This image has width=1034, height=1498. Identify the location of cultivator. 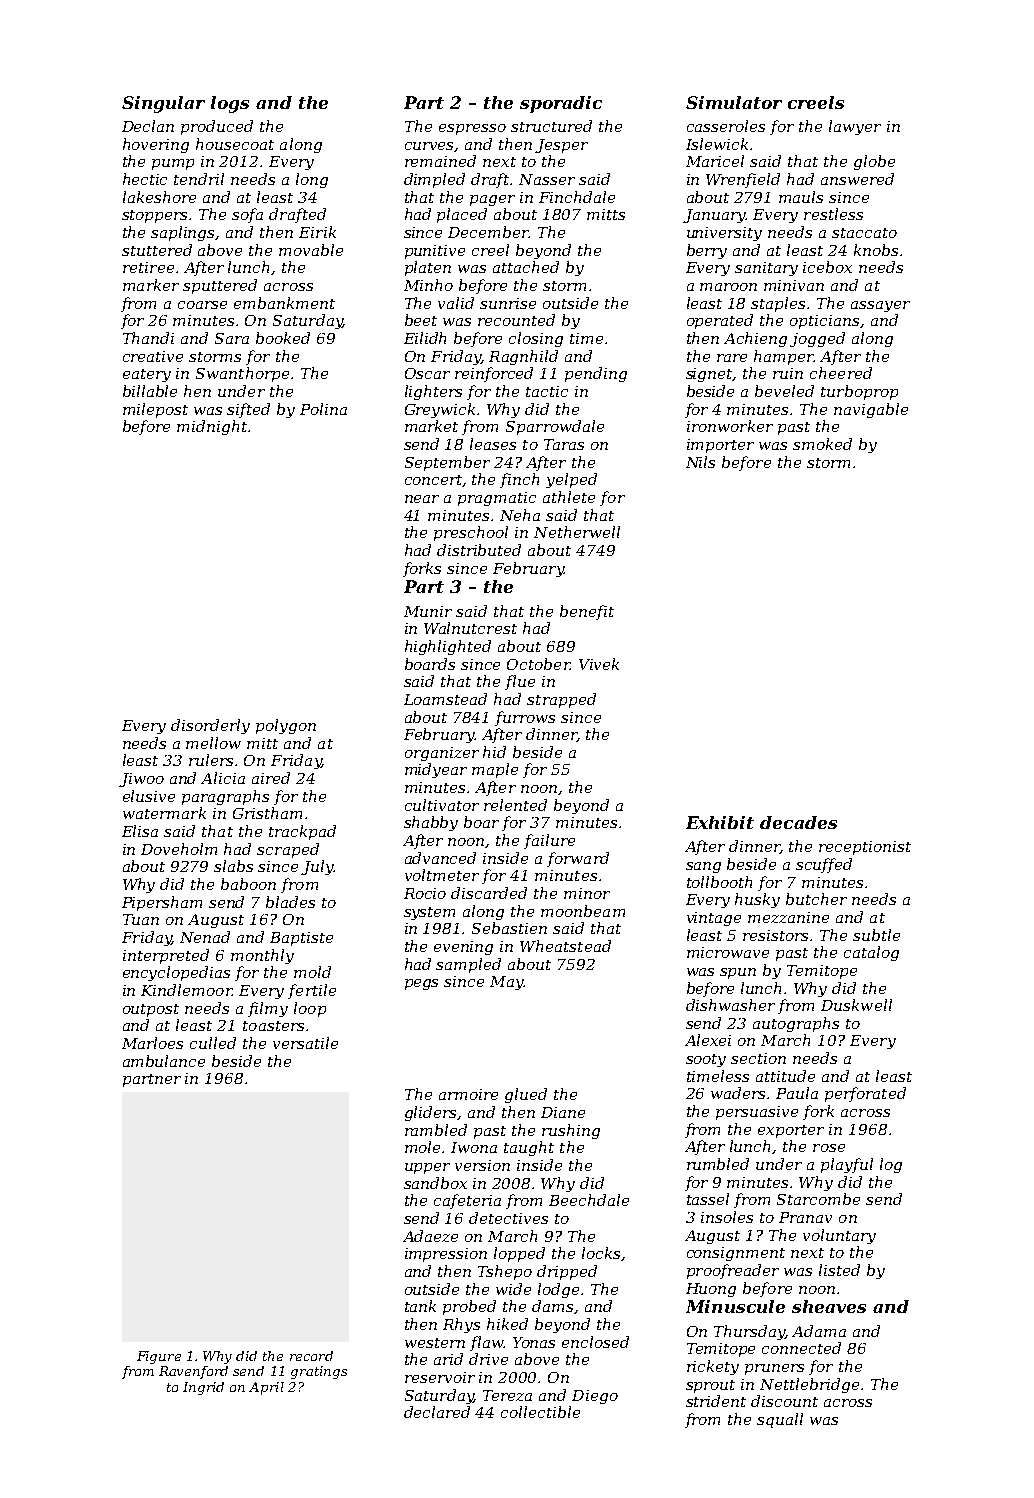
(442, 805).
